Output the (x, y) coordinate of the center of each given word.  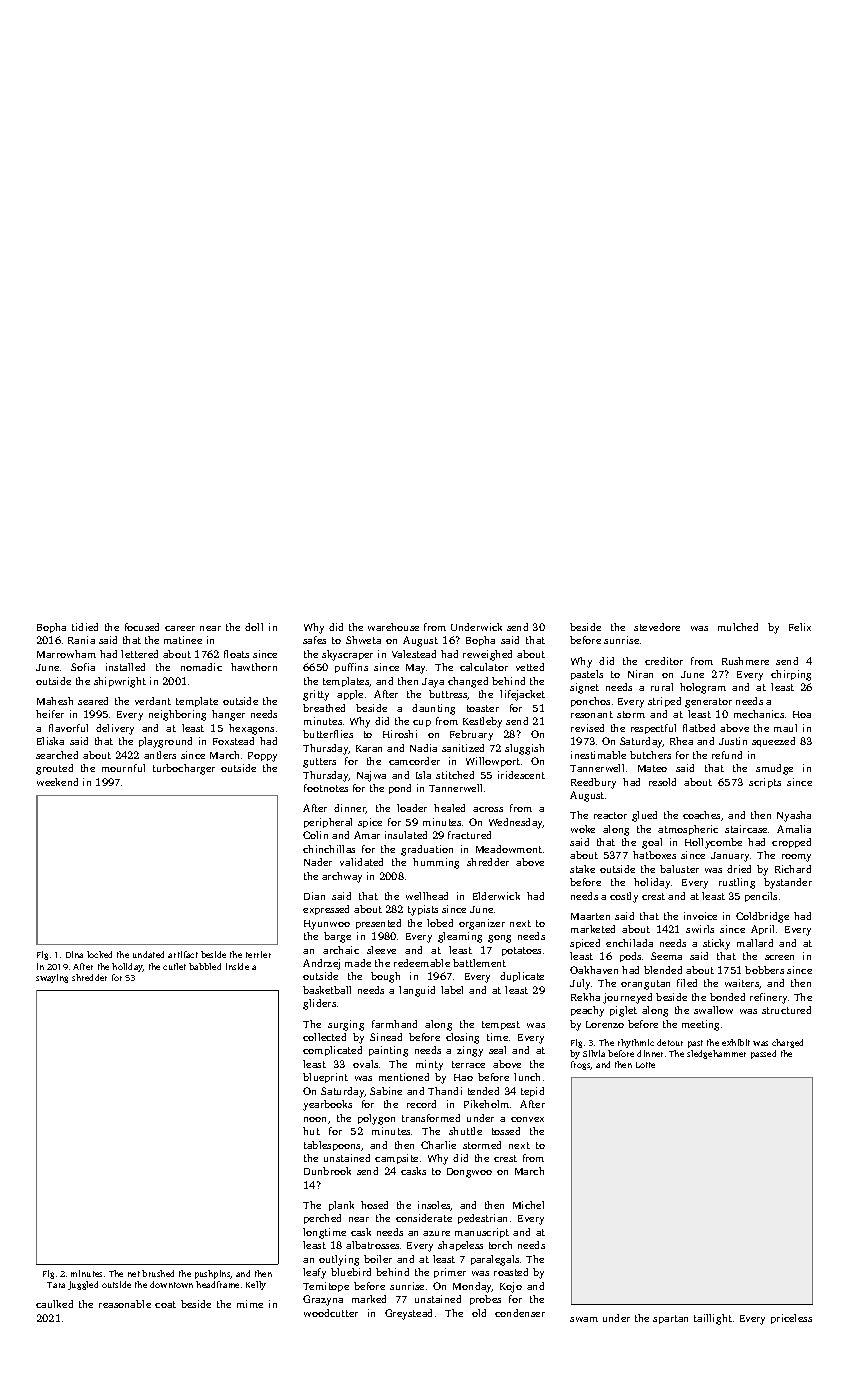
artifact (183, 954)
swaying (52, 978)
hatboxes (654, 855)
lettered (139, 654)
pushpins (213, 1274)
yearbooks (327, 1105)
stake (582, 869)
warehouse (393, 627)
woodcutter (331, 1313)
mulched (738, 627)
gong (499, 939)
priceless (791, 1319)
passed (763, 1054)
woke (583, 829)
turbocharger (184, 769)
